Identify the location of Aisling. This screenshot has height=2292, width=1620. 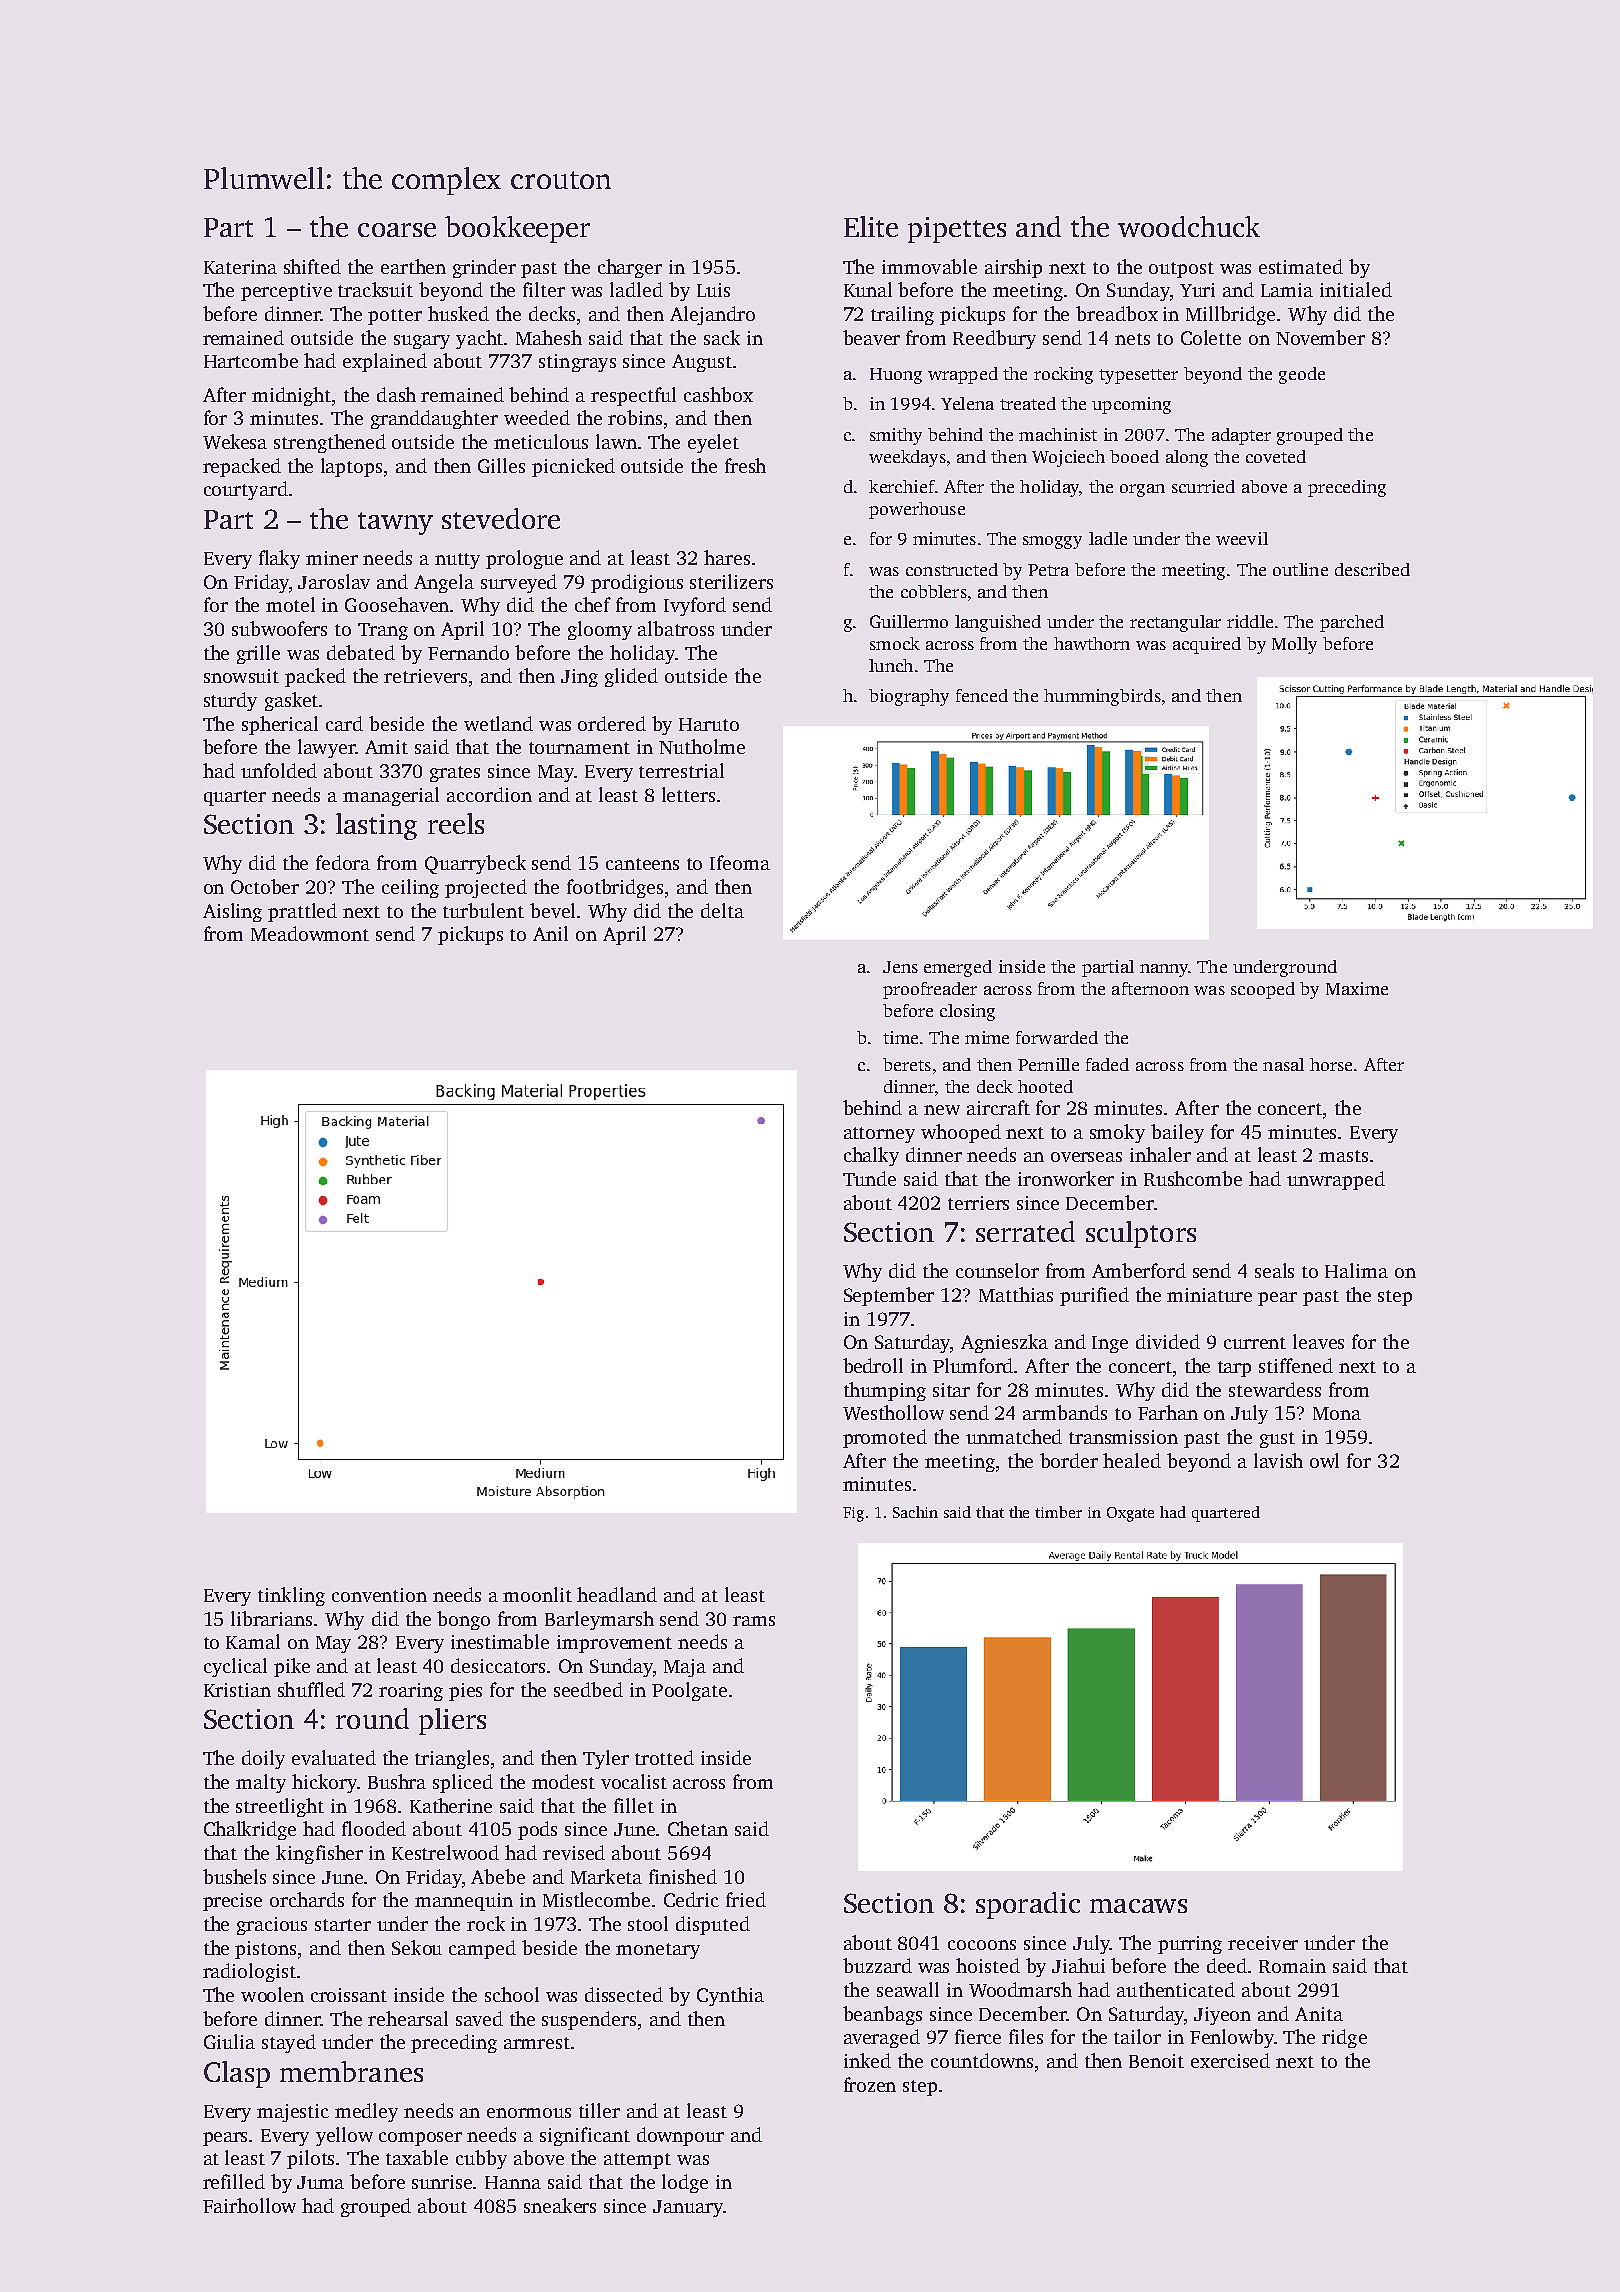
(232, 912).
